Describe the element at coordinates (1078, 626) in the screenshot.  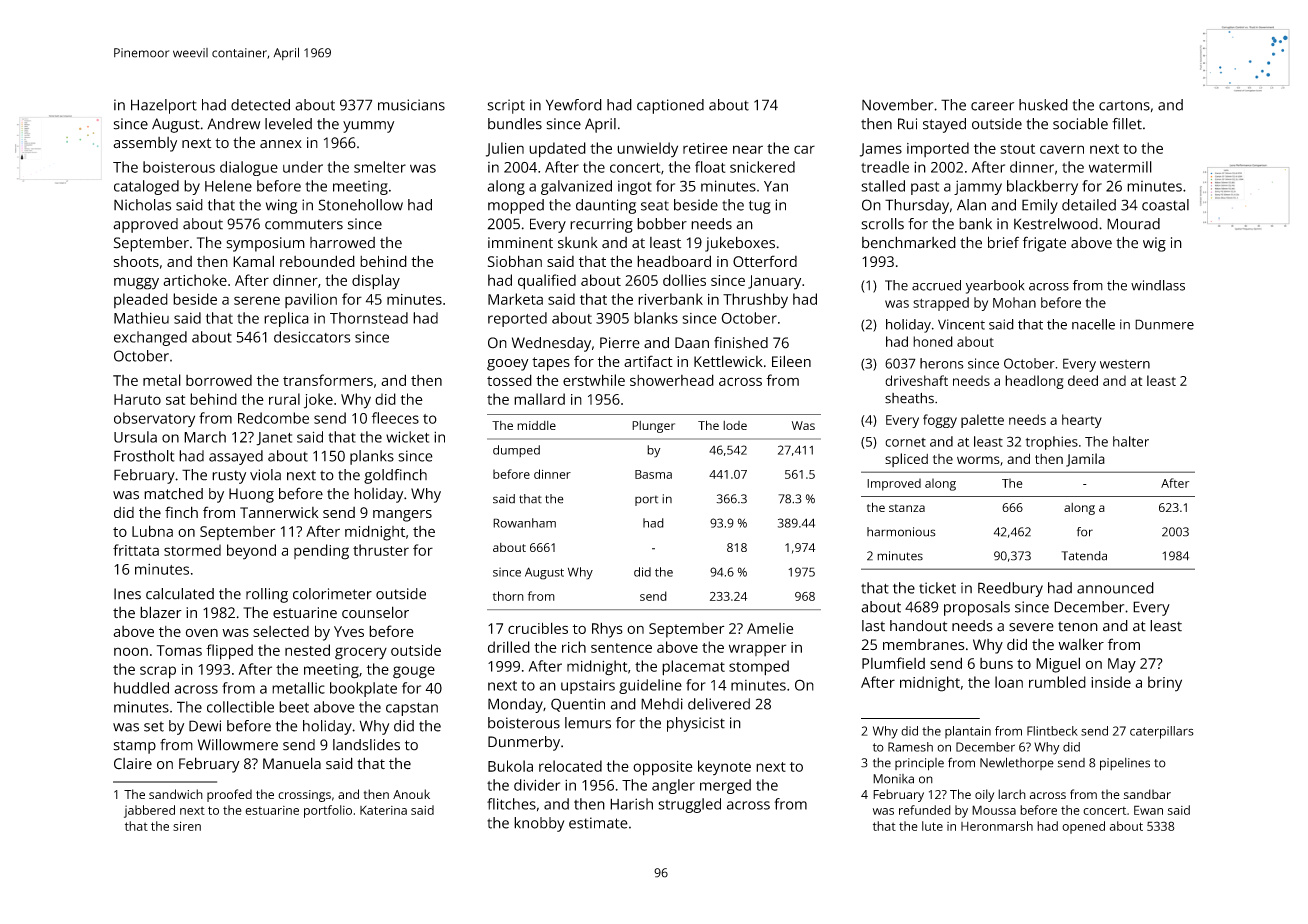
I see `tenon` at that location.
